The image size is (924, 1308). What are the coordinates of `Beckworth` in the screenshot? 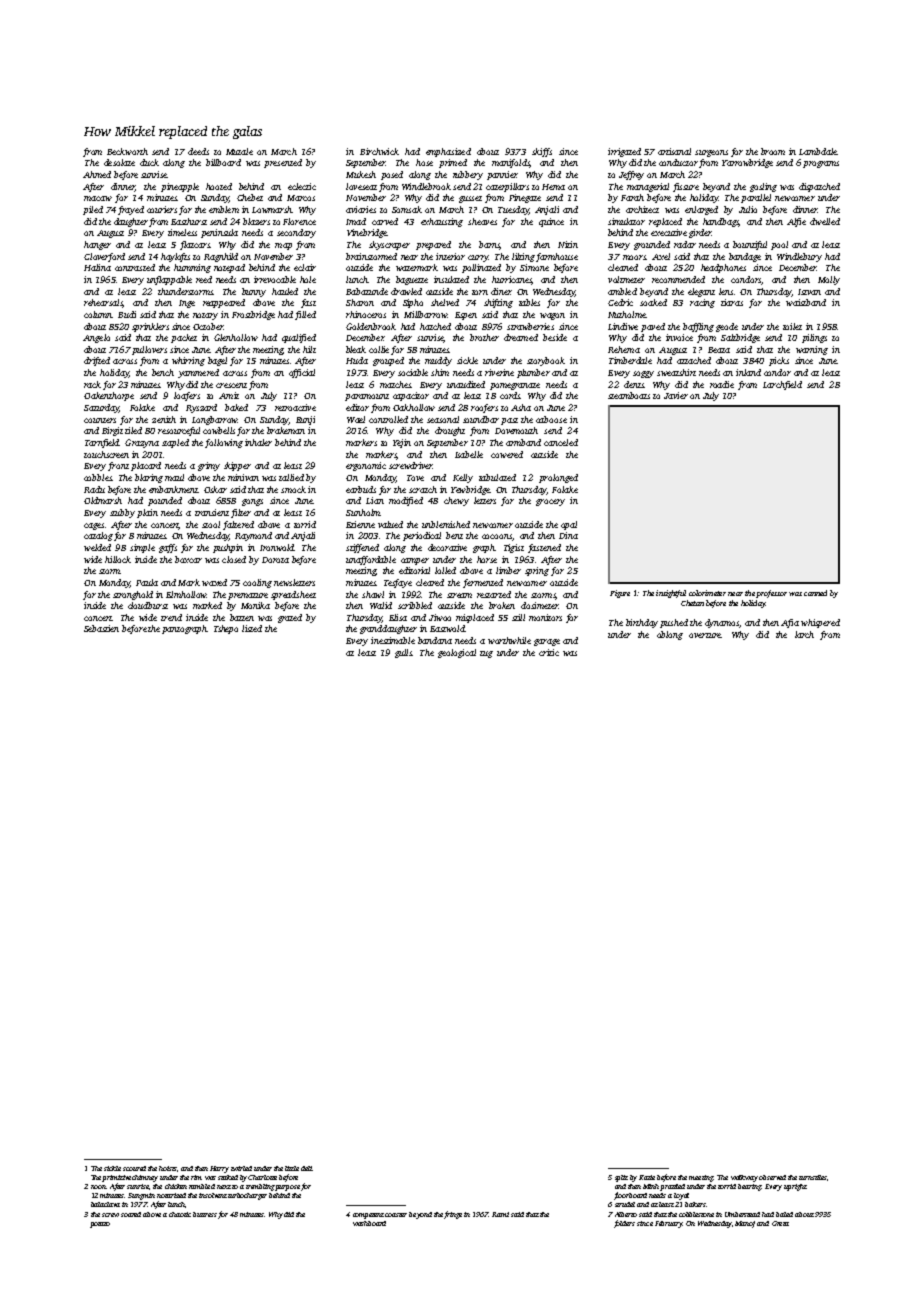 It's located at (127, 151).
